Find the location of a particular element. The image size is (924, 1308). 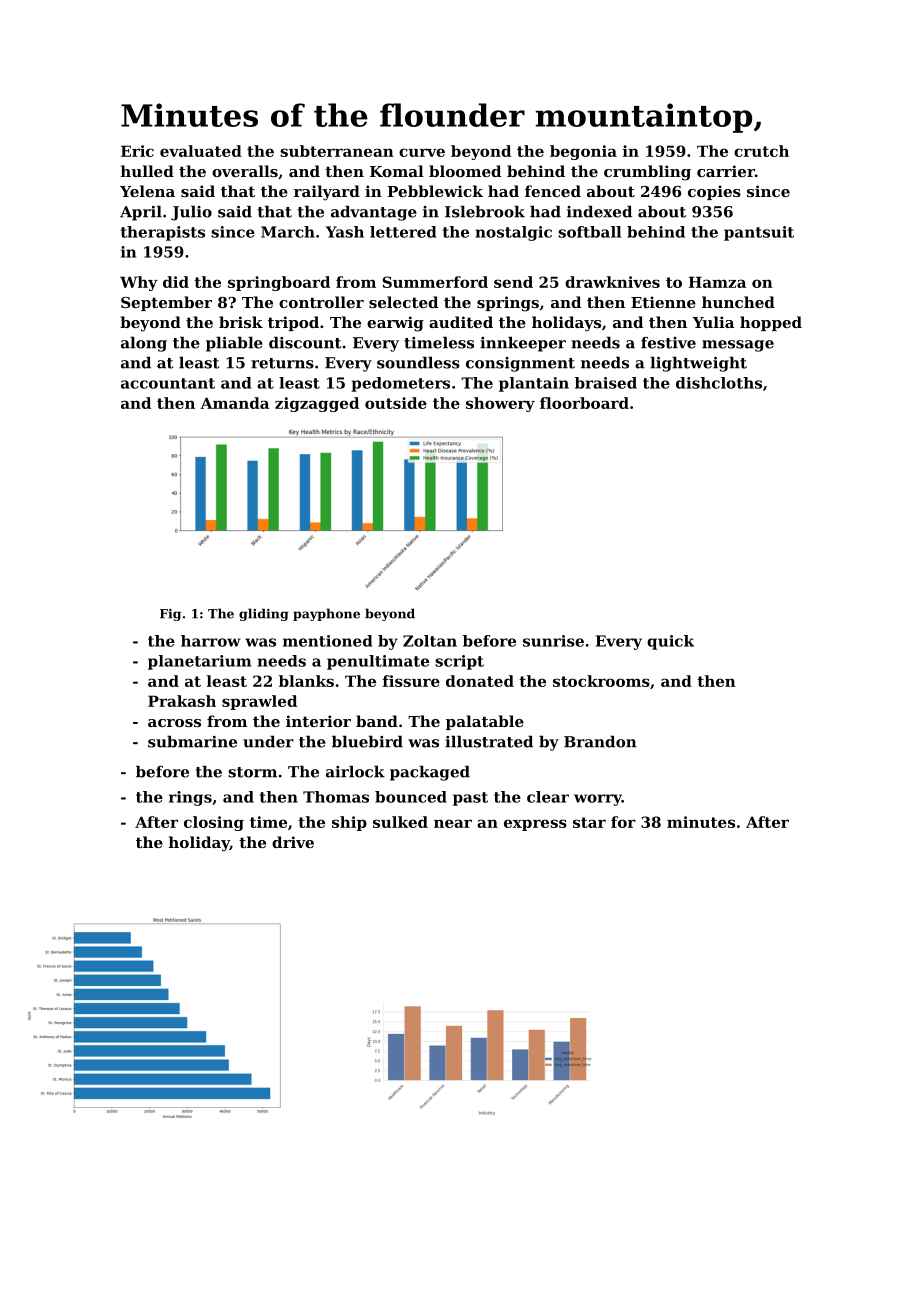

Prakash is located at coordinates (182, 701).
